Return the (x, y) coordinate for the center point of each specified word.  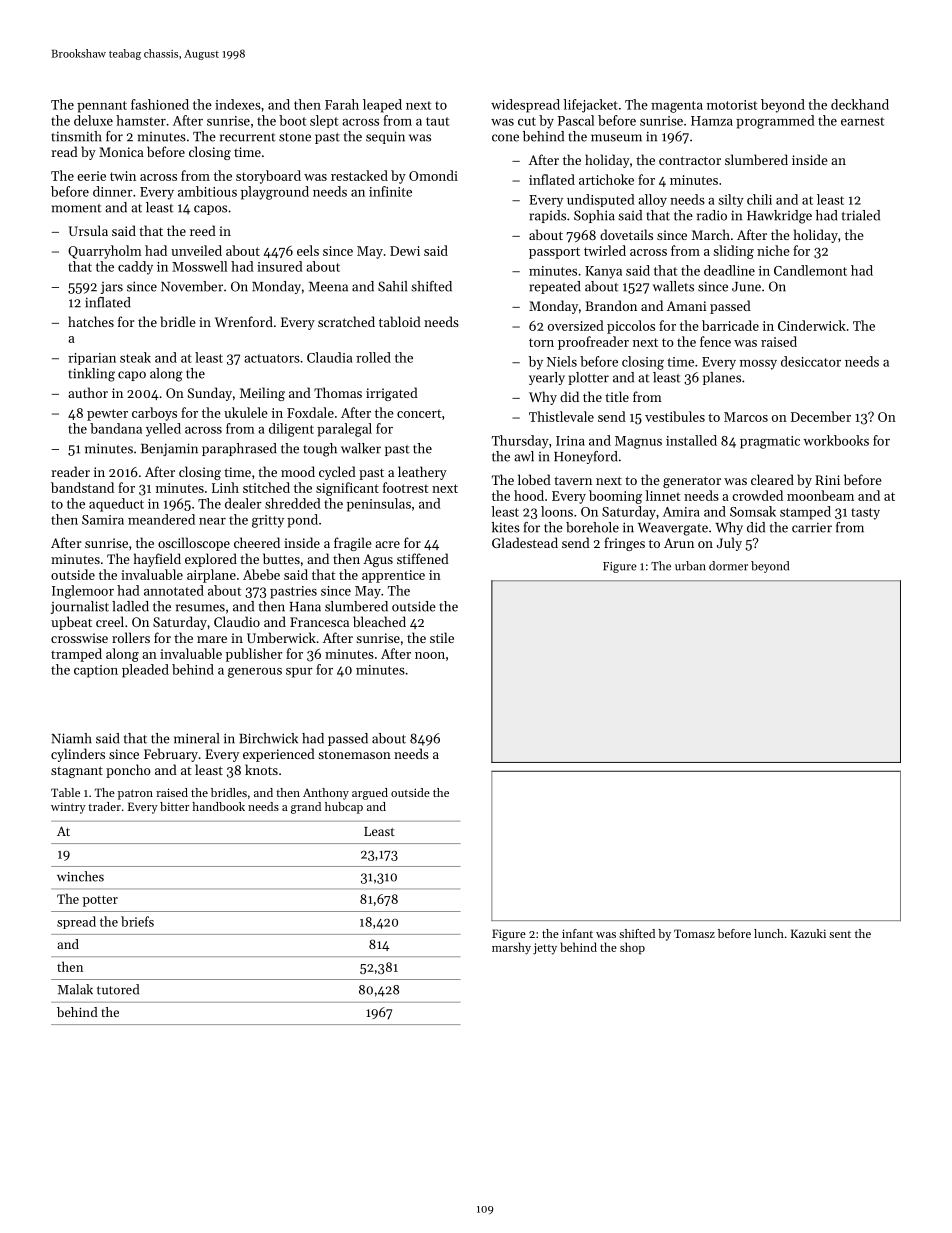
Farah (342, 104)
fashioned (160, 104)
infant (577, 933)
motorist (732, 105)
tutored (118, 989)
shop (632, 948)
